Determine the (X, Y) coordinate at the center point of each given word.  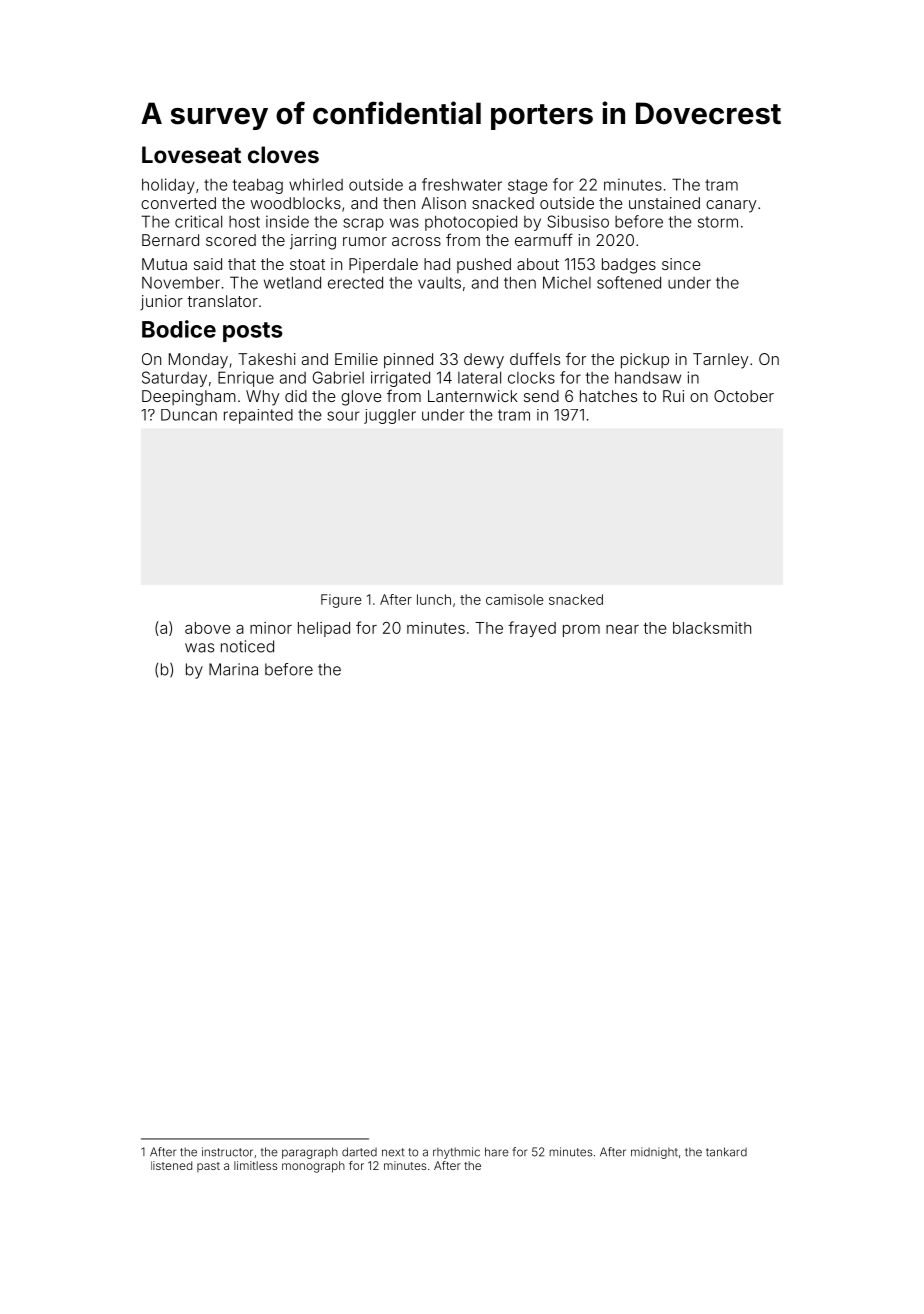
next (393, 1152)
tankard (726, 1152)
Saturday (174, 379)
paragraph (310, 1153)
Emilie (356, 359)
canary (731, 206)
